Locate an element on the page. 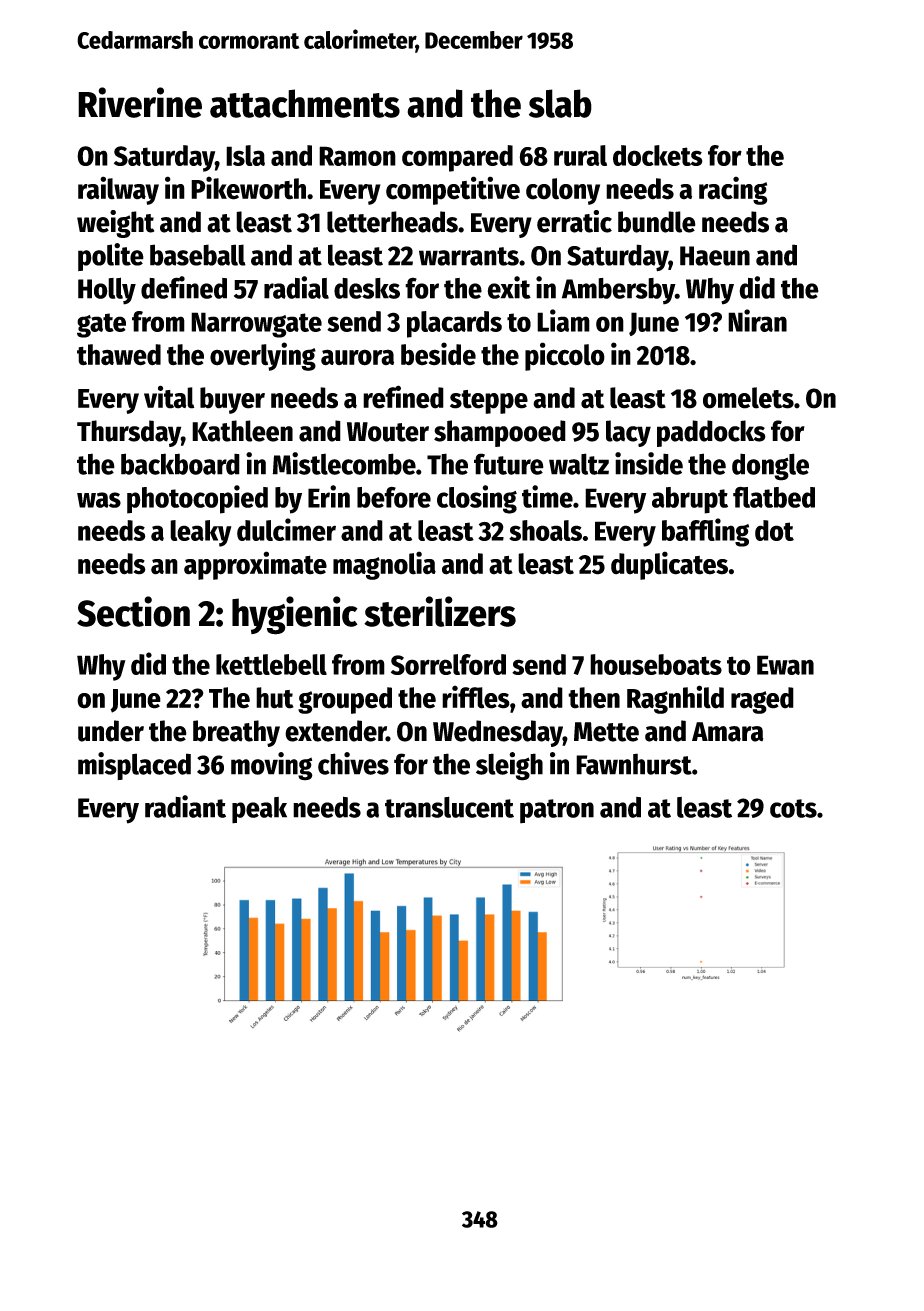  leaky is located at coordinates (201, 533).
